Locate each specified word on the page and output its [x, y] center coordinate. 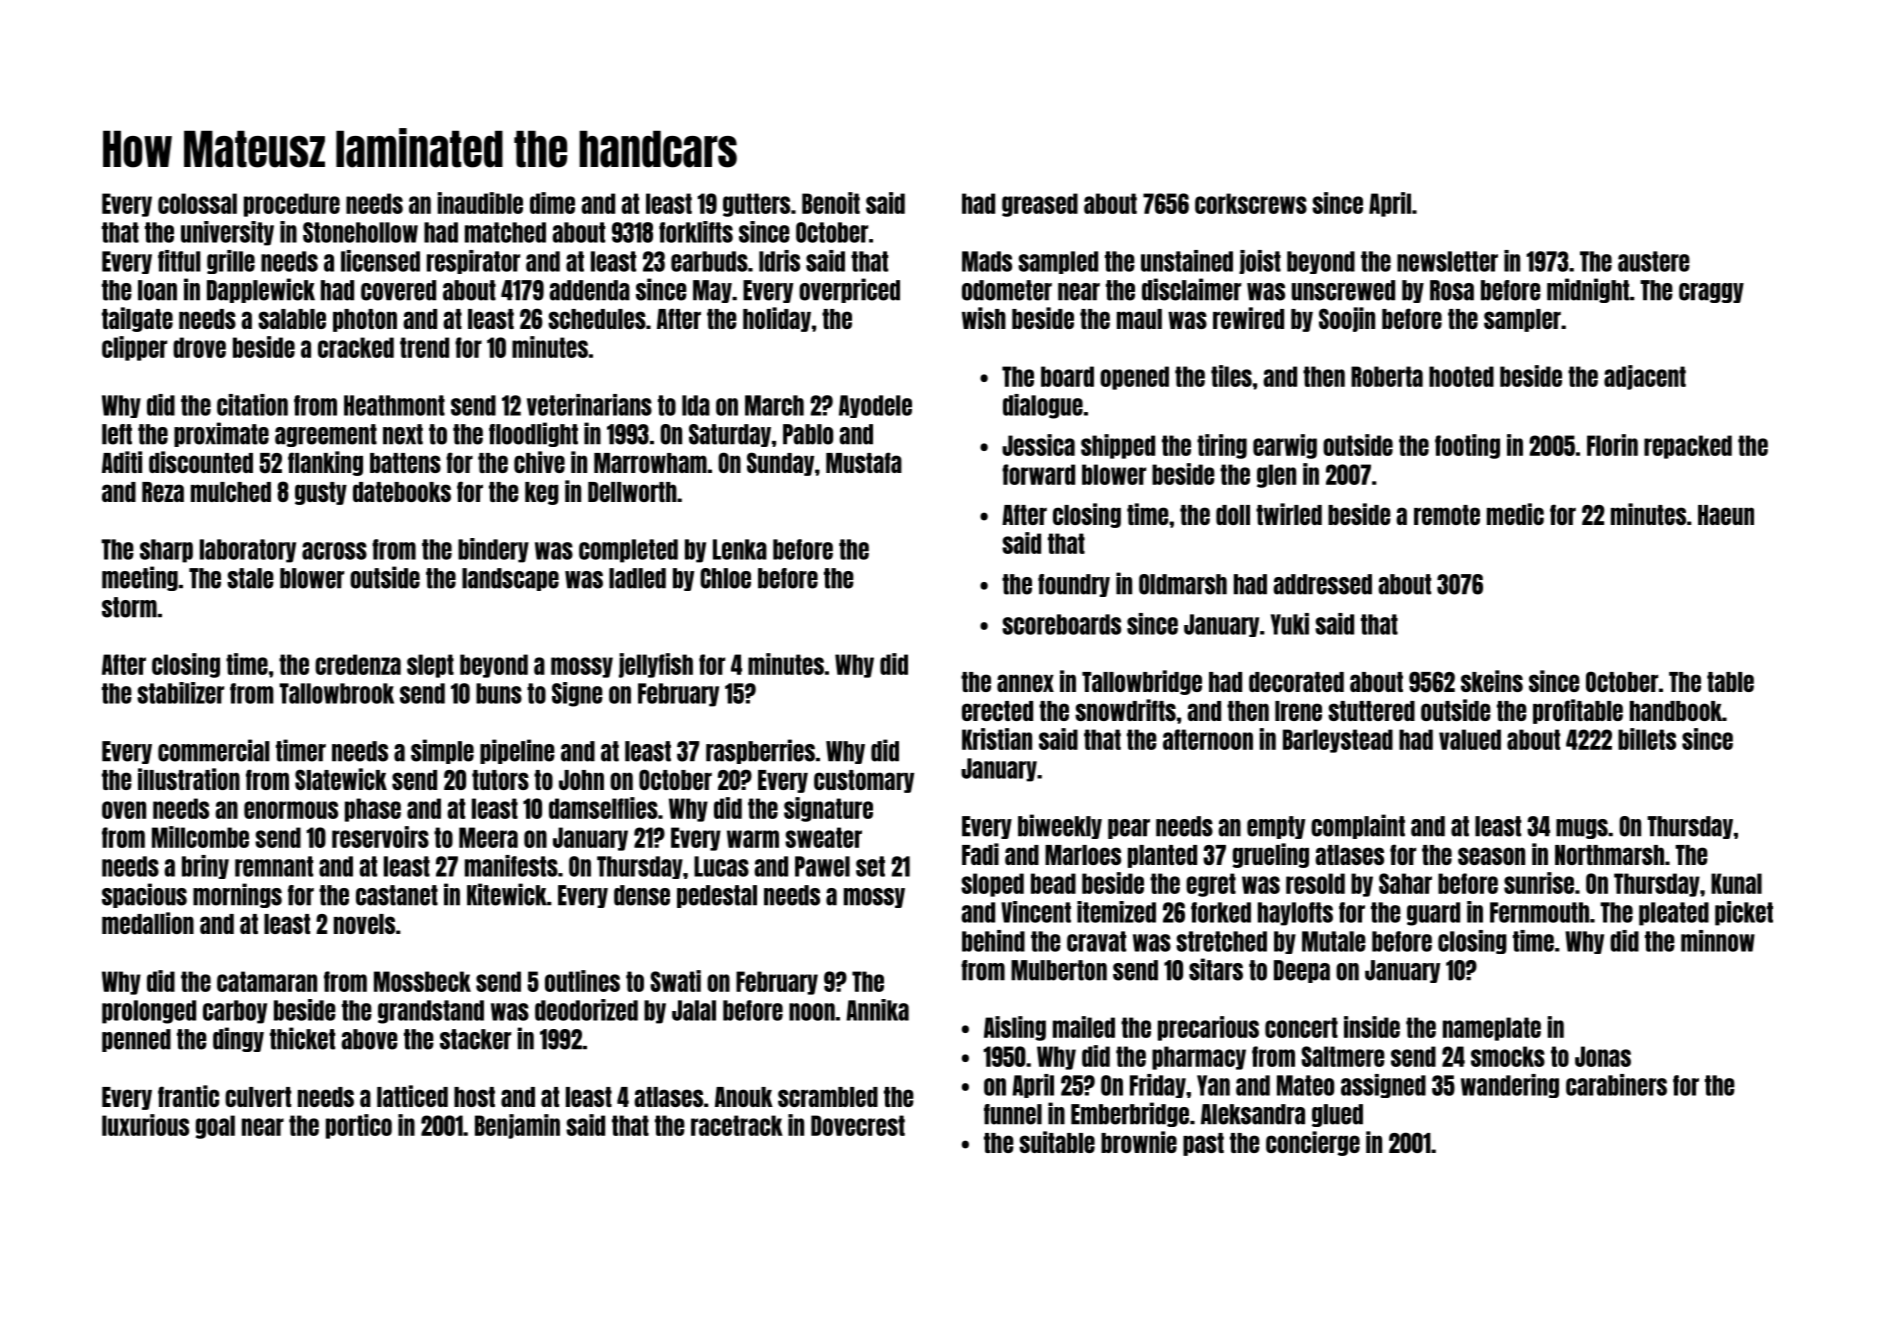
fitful [179, 261]
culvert [258, 1097]
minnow [1718, 941]
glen [1276, 476]
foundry [1074, 585]
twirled [1289, 514]
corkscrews [1251, 203]
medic [1515, 514]
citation [252, 405]
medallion [148, 923]
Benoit [831, 203]
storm [129, 607]
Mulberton [1059, 970]
